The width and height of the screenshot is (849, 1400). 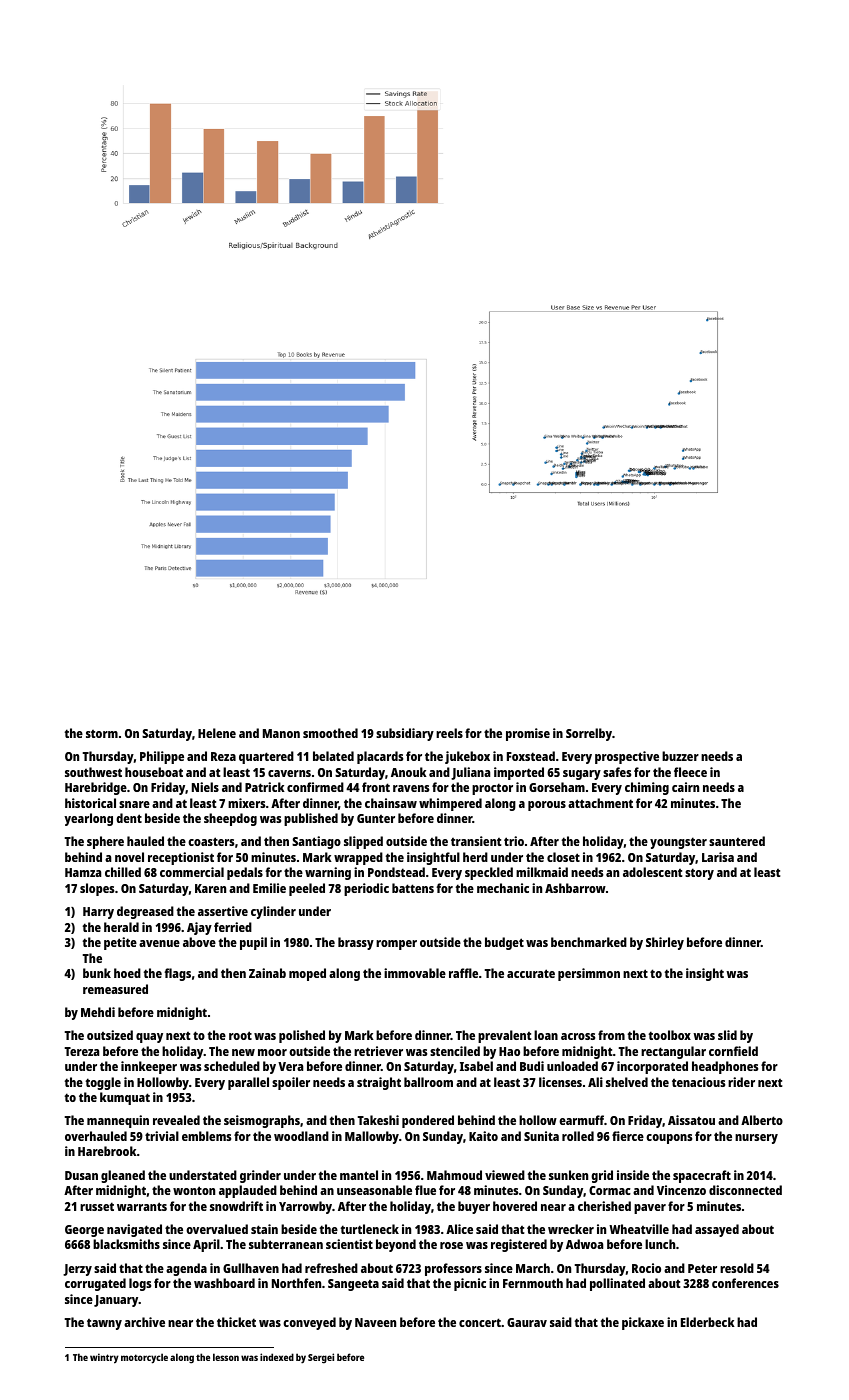 What do you see at coordinates (315, 787) in the screenshot?
I see `confirmed` at bounding box center [315, 787].
